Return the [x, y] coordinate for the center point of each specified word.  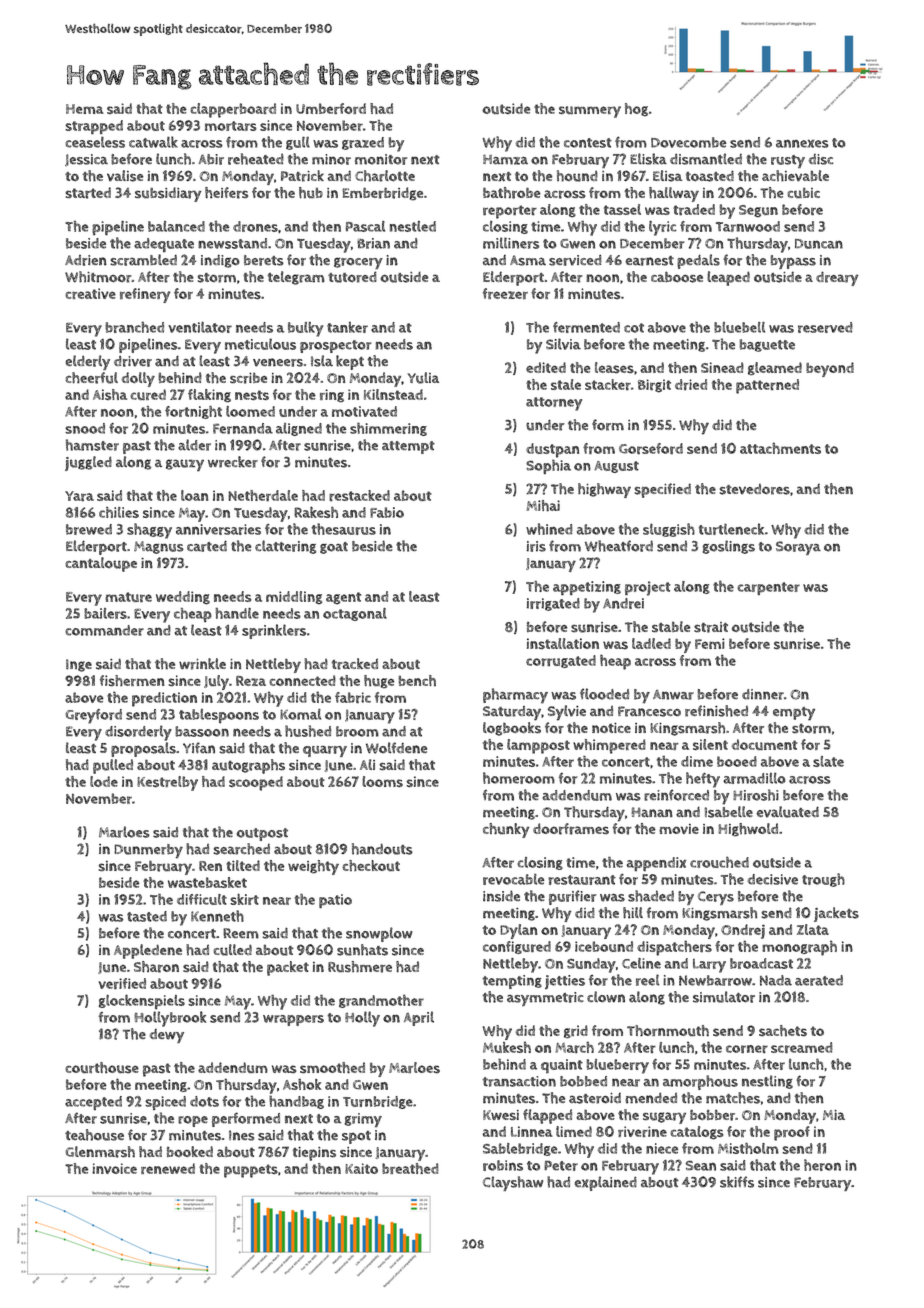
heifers [226, 193]
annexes [802, 143]
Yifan [199, 748]
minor [331, 159]
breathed [410, 1168]
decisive [773, 879]
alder [194, 445]
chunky [506, 830]
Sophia [548, 466]
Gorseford [651, 449]
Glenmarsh [100, 1152]
